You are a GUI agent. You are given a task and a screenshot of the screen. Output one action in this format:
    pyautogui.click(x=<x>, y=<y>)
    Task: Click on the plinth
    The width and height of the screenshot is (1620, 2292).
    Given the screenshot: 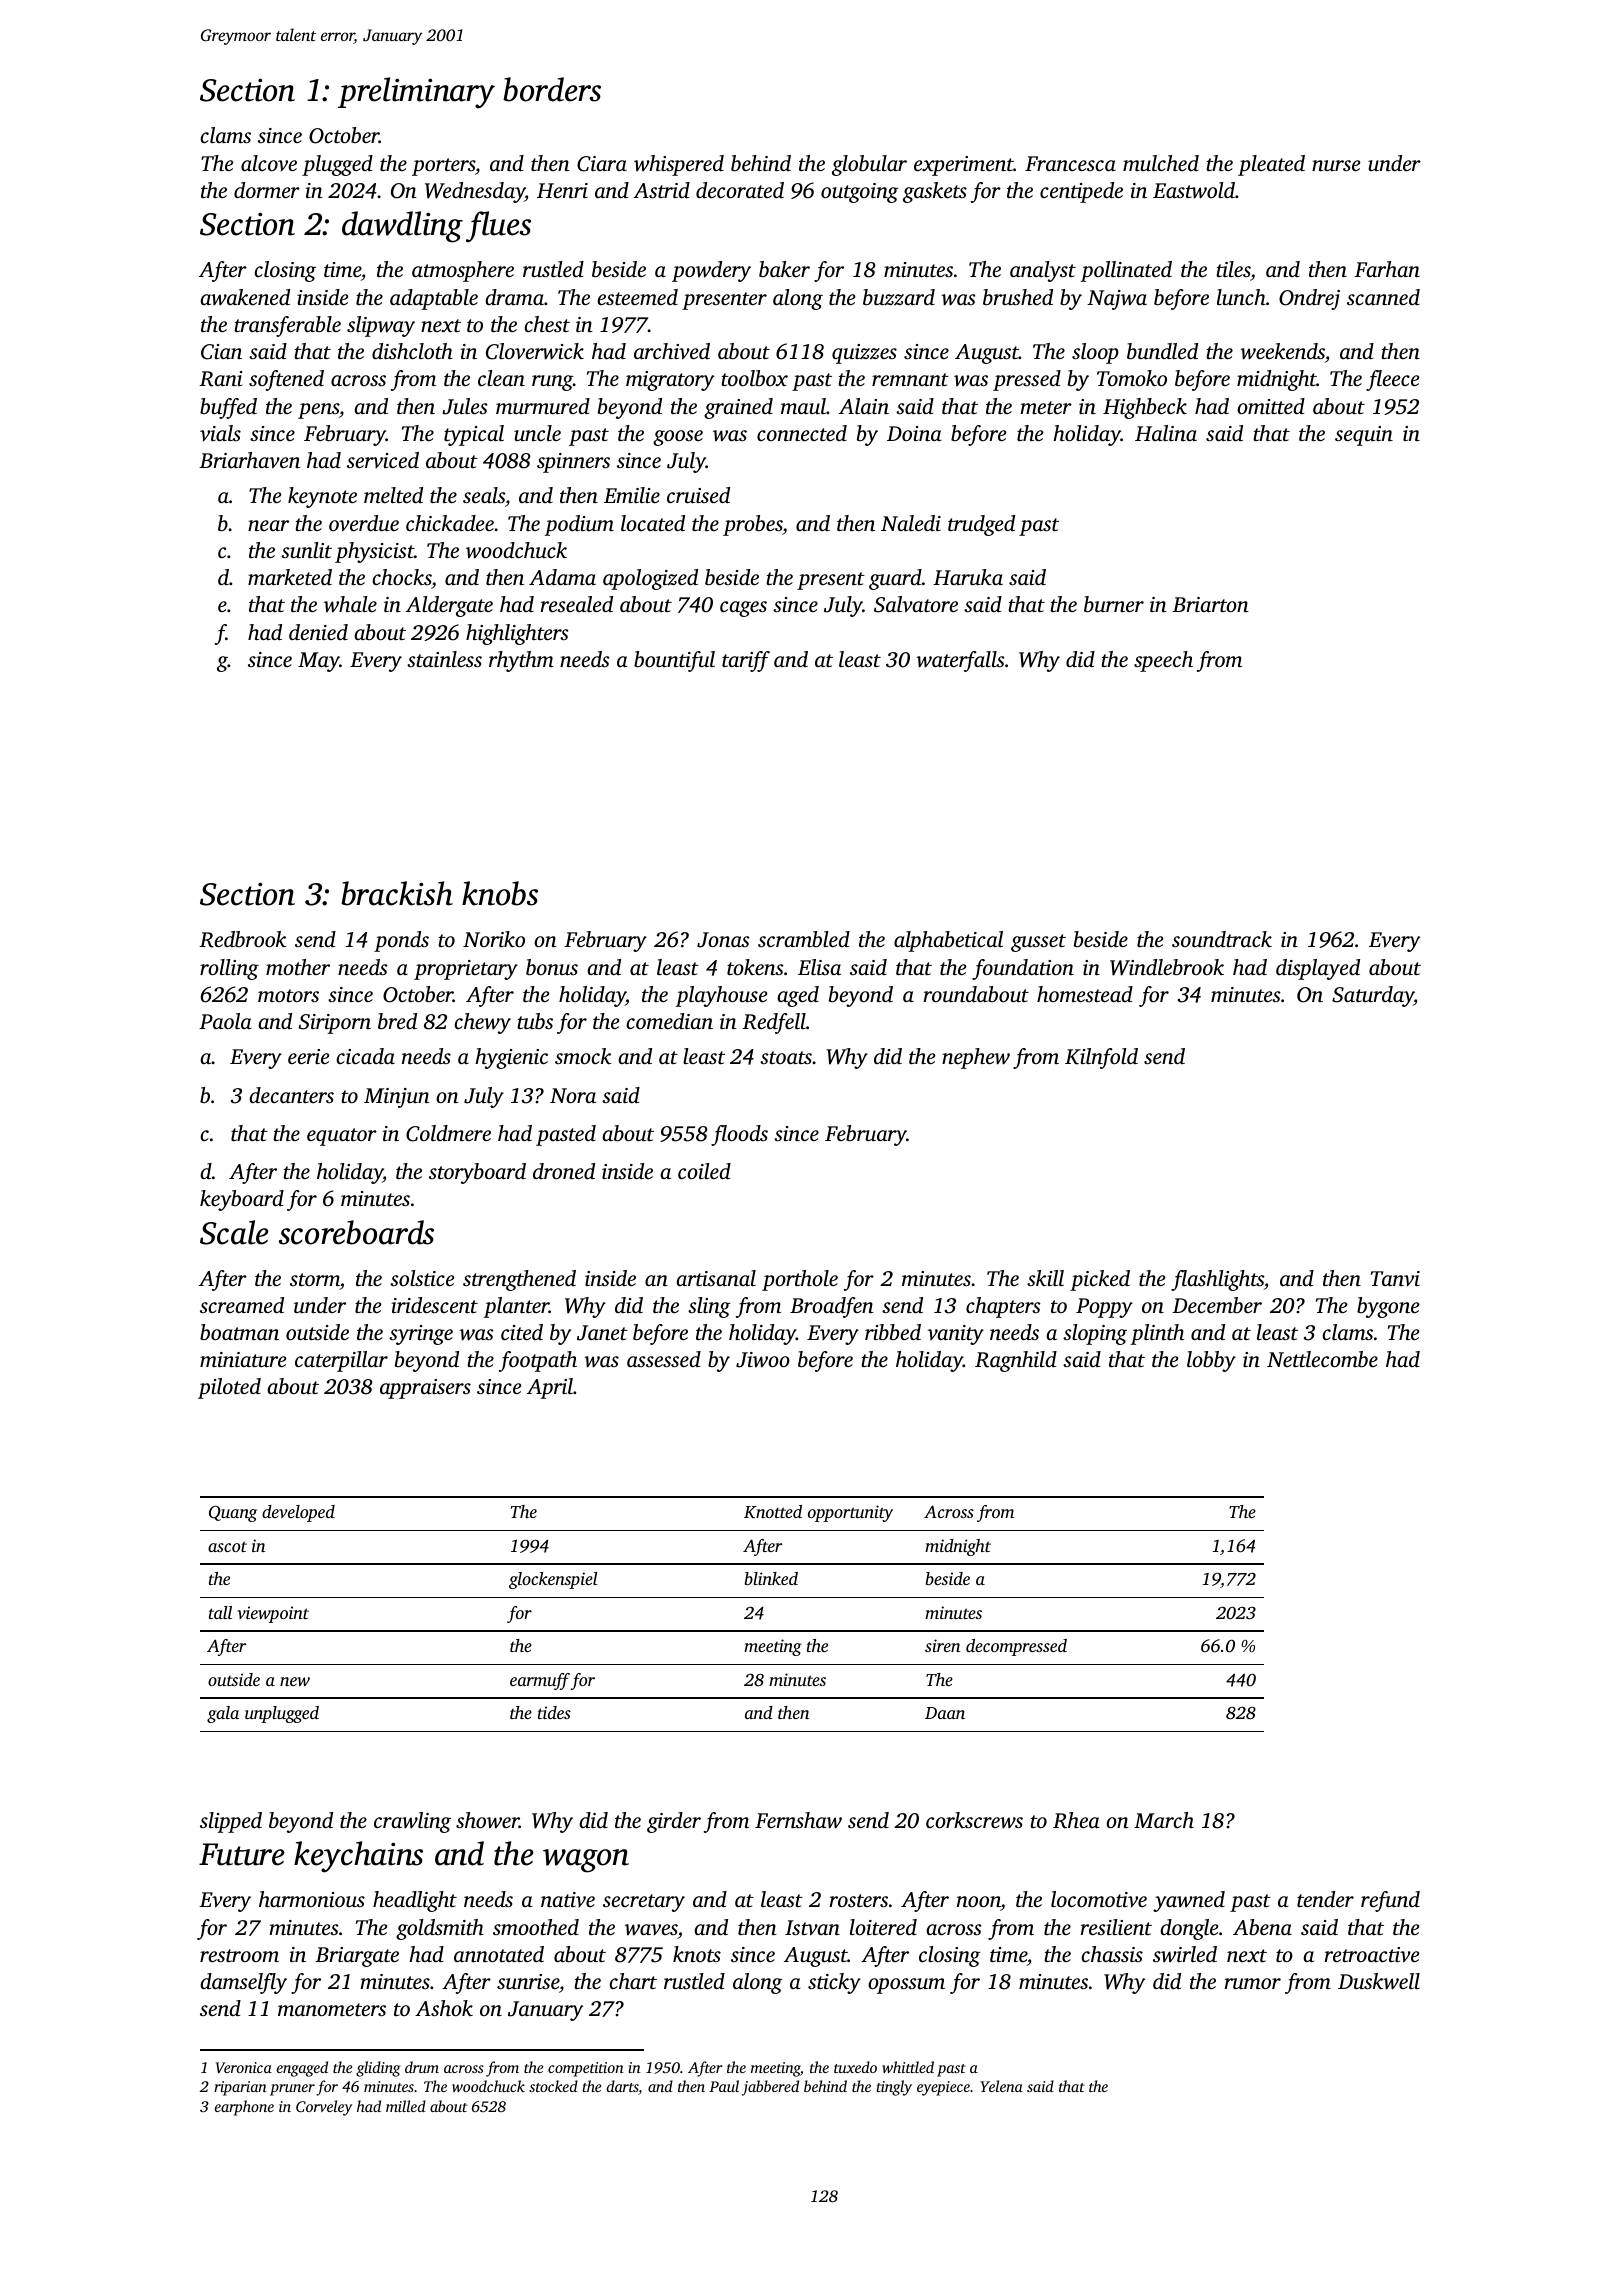 What is the action you would take?
    pyautogui.click(x=1157, y=1334)
